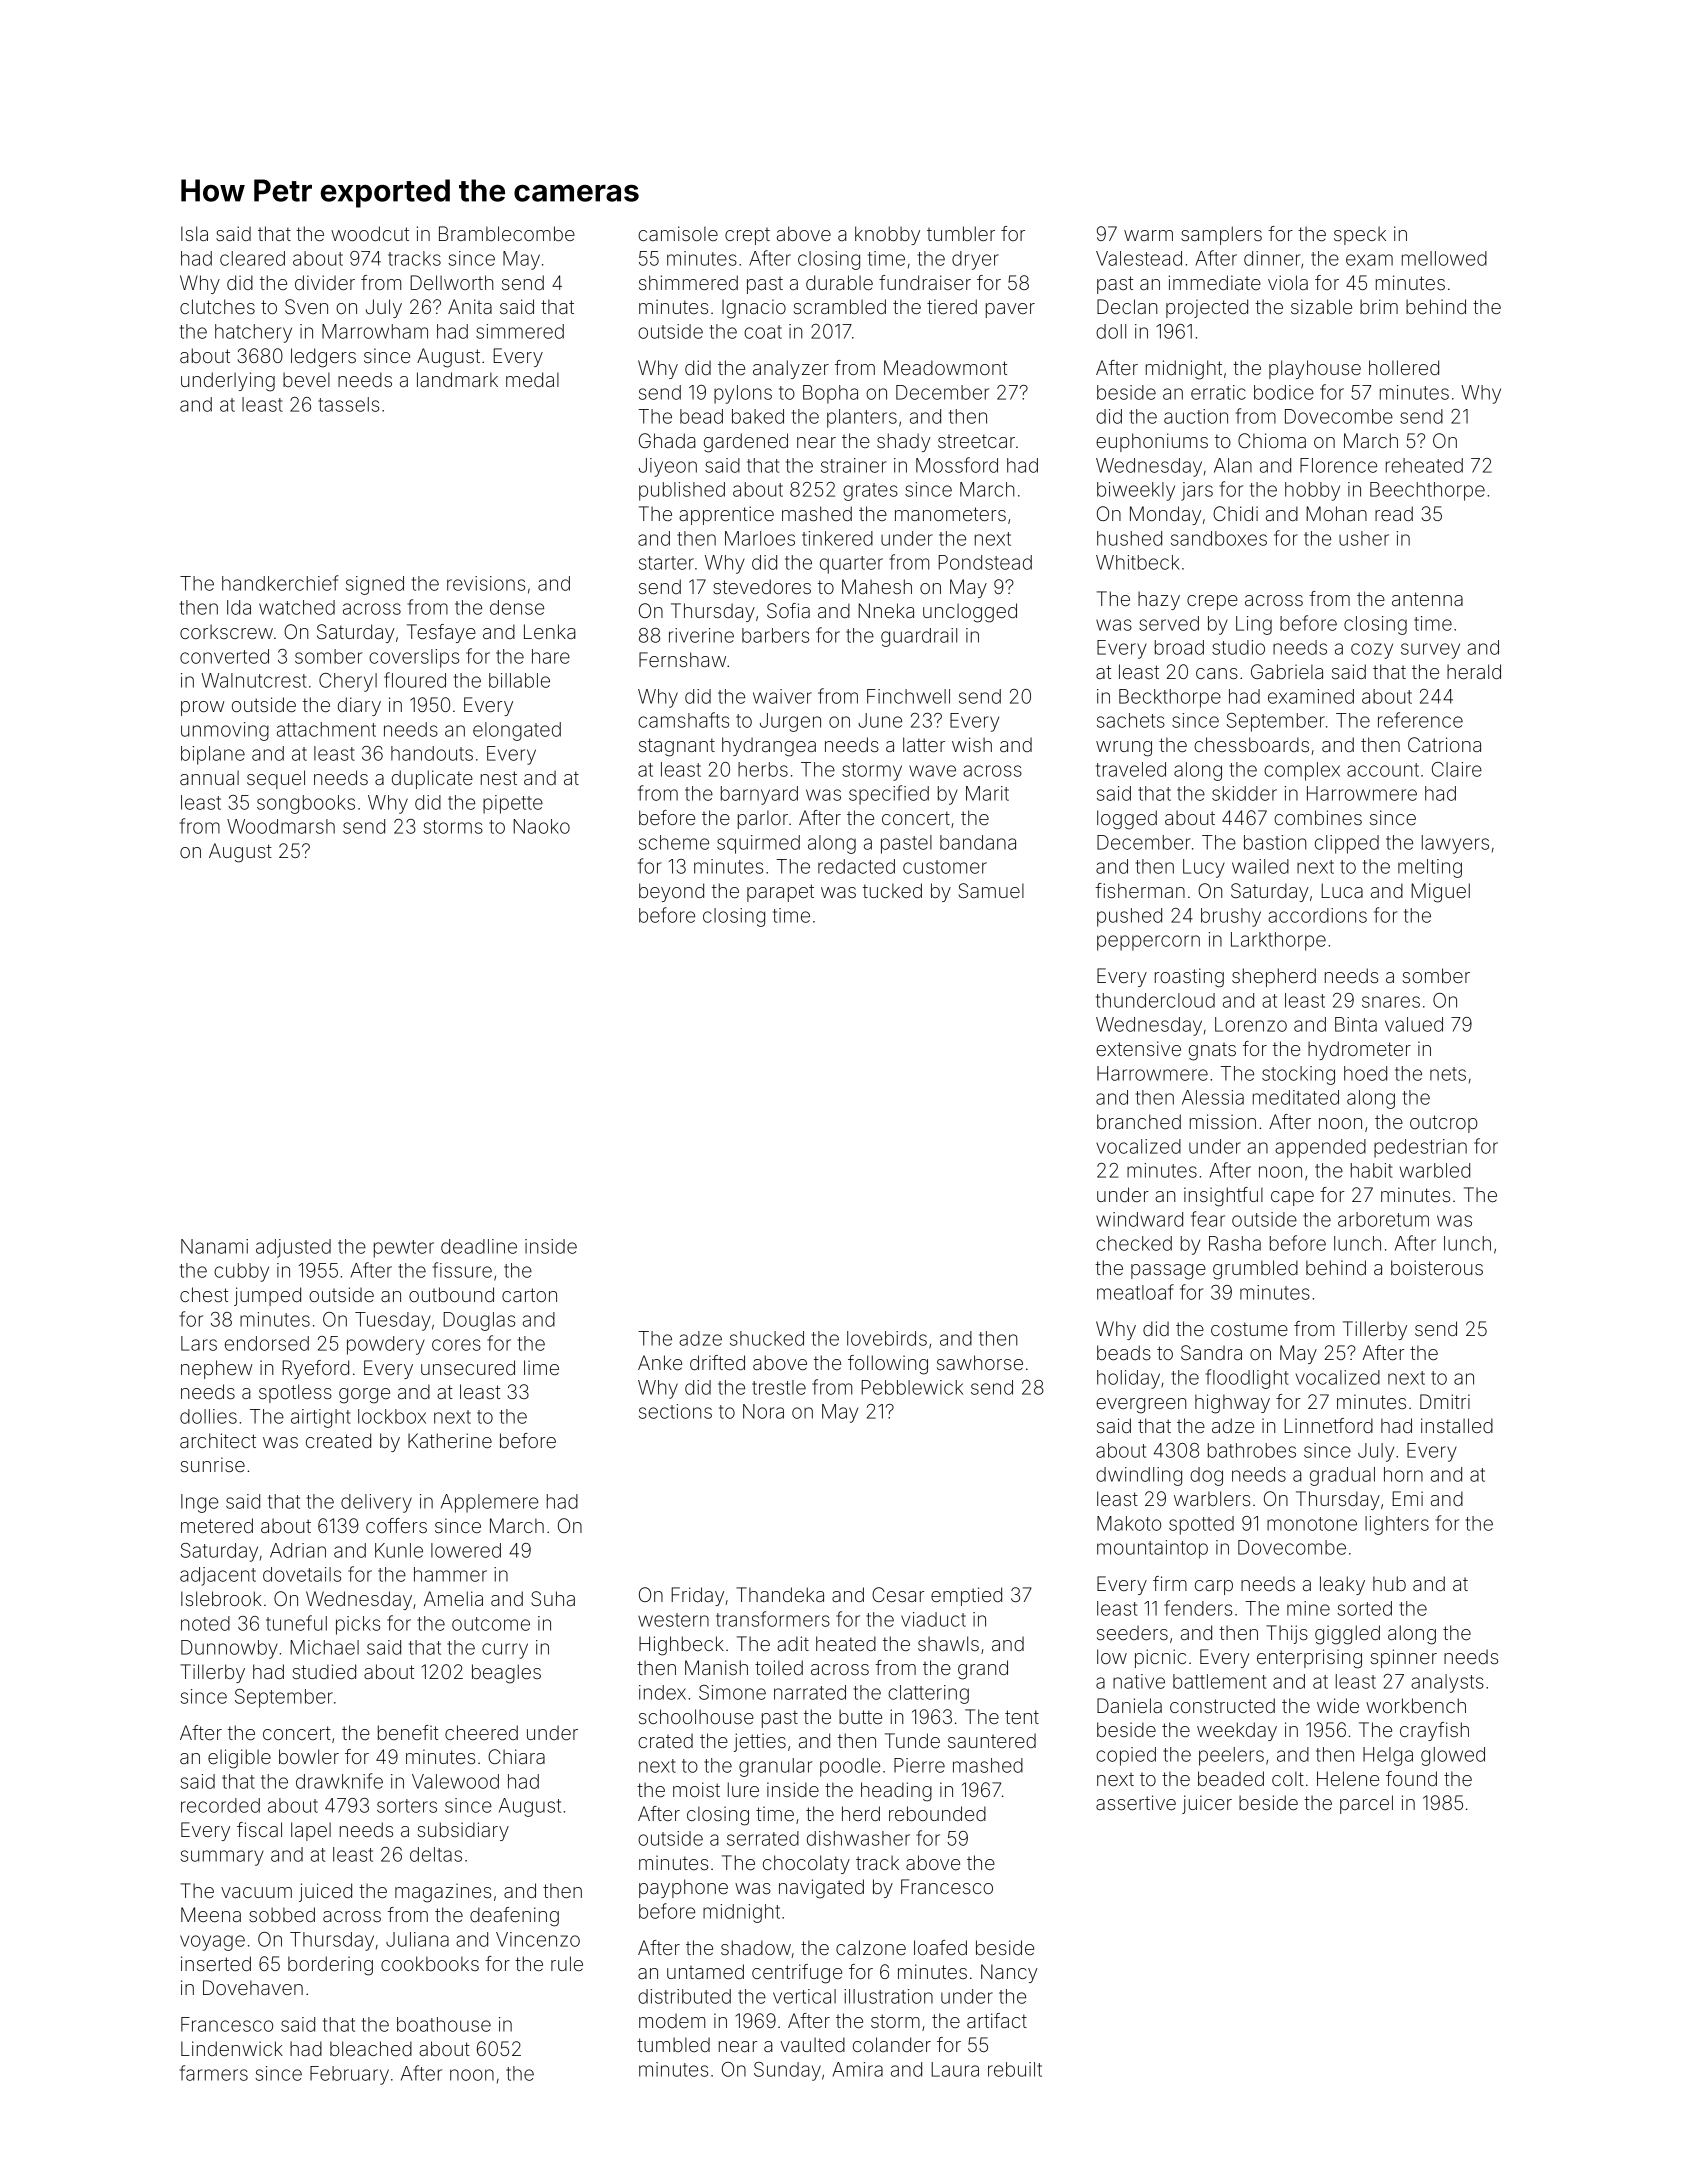 The height and width of the screenshot is (2178, 1683). I want to click on installed, so click(1457, 1425).
